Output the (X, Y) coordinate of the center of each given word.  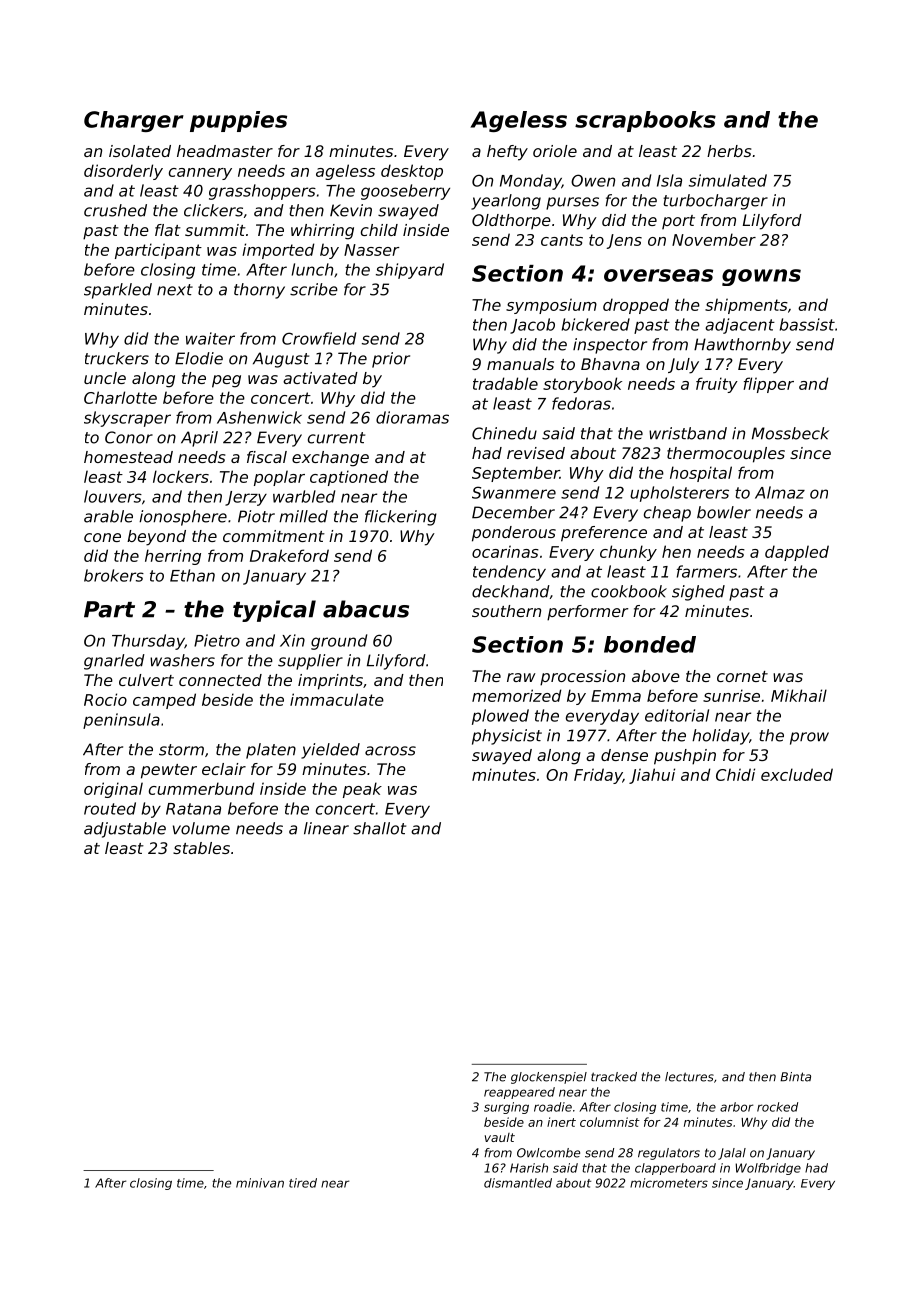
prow (809, 738)
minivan (260, 1183)
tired (303, 1183)
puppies (238, 121)
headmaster (225, 151)
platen (271, 751)
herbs (729, 151)
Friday (598, 776)
